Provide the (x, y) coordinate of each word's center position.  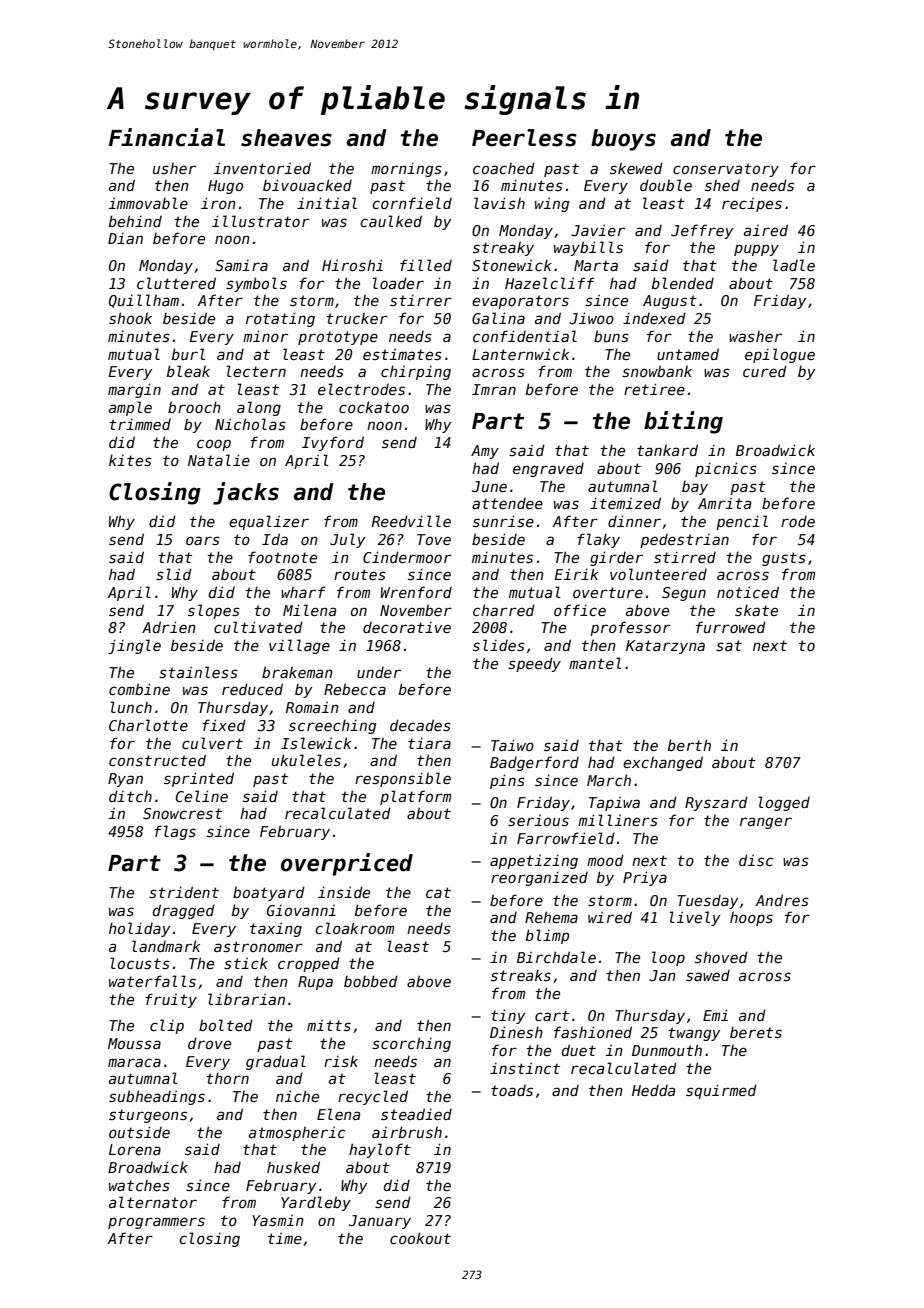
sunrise (503, 521)
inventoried (262, 168)
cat (438, 892)
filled (426, 265)
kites (130, 460)
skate (756, 610)
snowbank (657, 371)
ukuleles (306, 760)
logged (784, 803)
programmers (156, 1223)
